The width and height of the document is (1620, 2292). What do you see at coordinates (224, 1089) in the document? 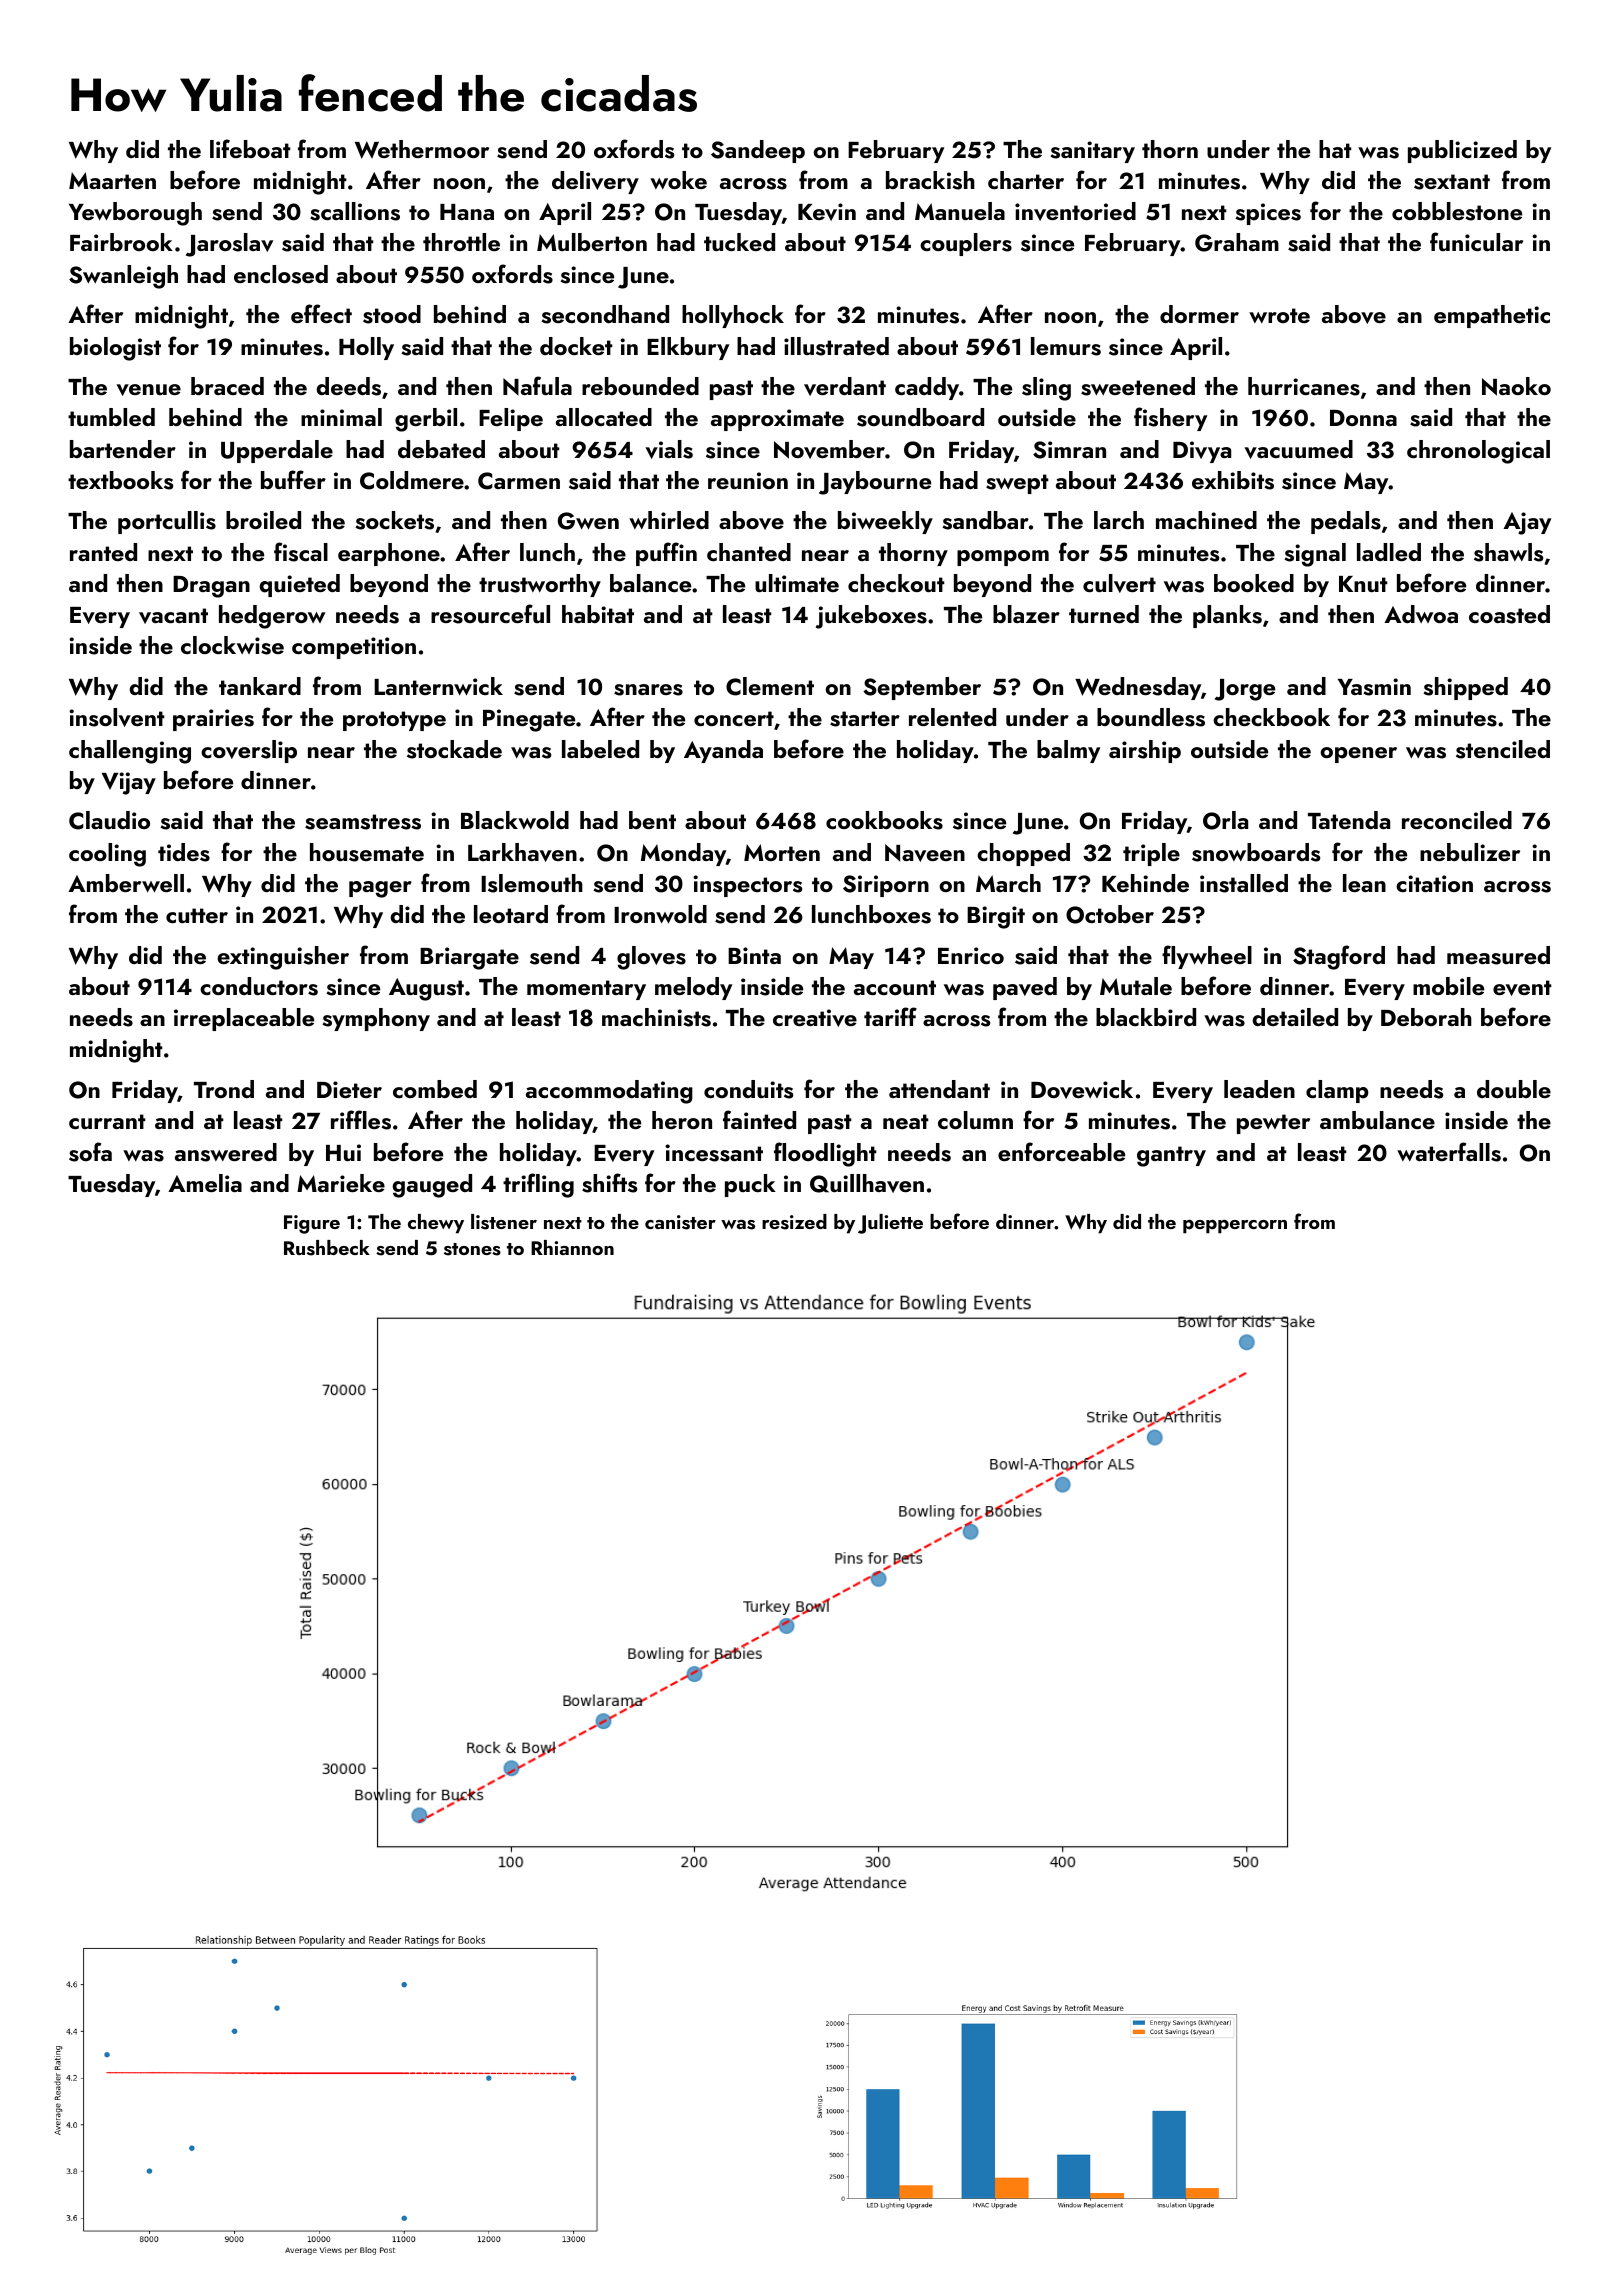
I see `Trond` at bounding box center [224, 1089].
